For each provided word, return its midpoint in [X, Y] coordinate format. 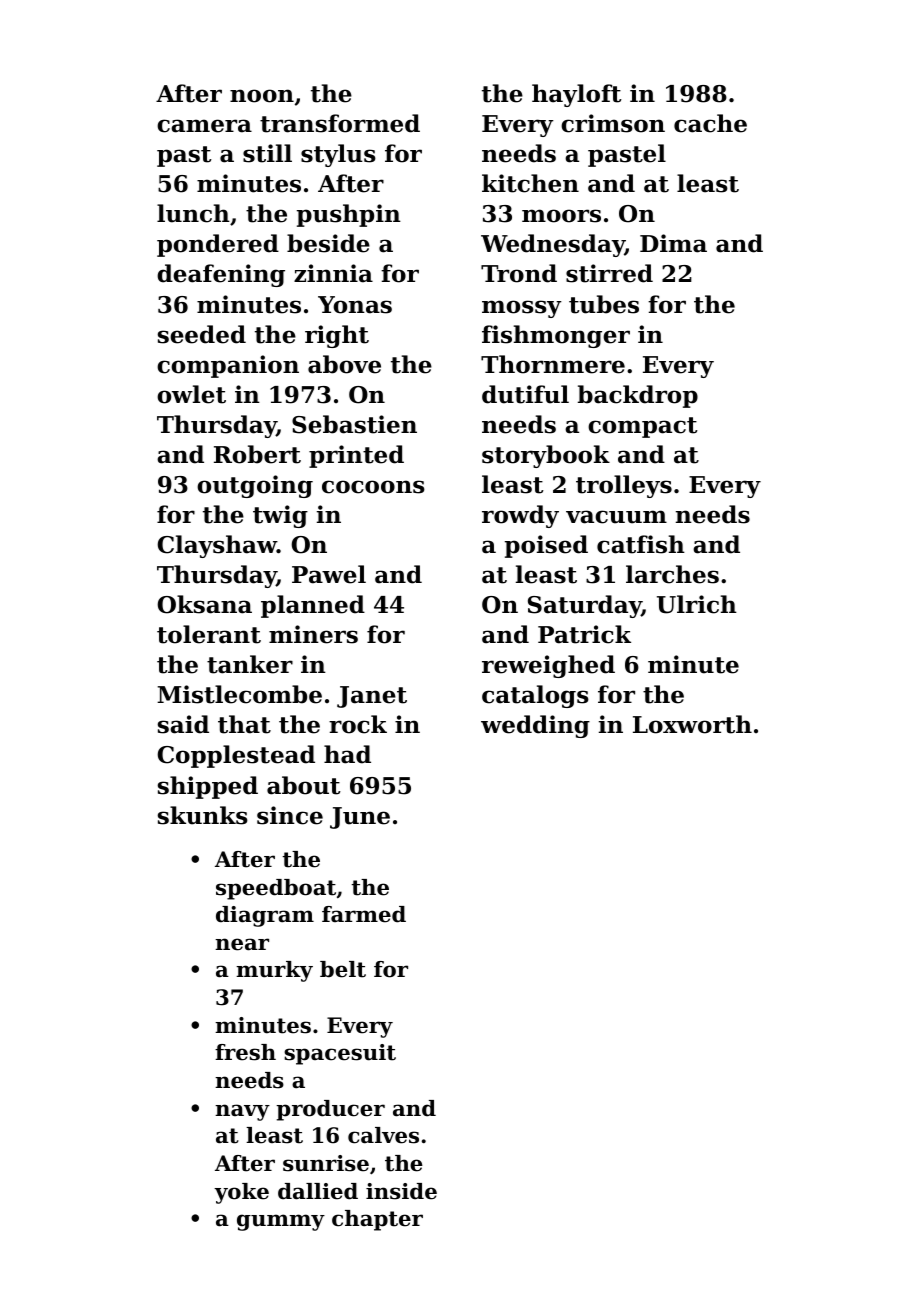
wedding [535, 726]
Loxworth [692, 724]
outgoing [255, 486]
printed [356, 456]
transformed [340, 123]
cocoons [373, 487]
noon [262, 96]
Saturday [585, 606]
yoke [241, 1193]
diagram [265, 916]
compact [643, 427]
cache [710, 123]
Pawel [329, 574]
